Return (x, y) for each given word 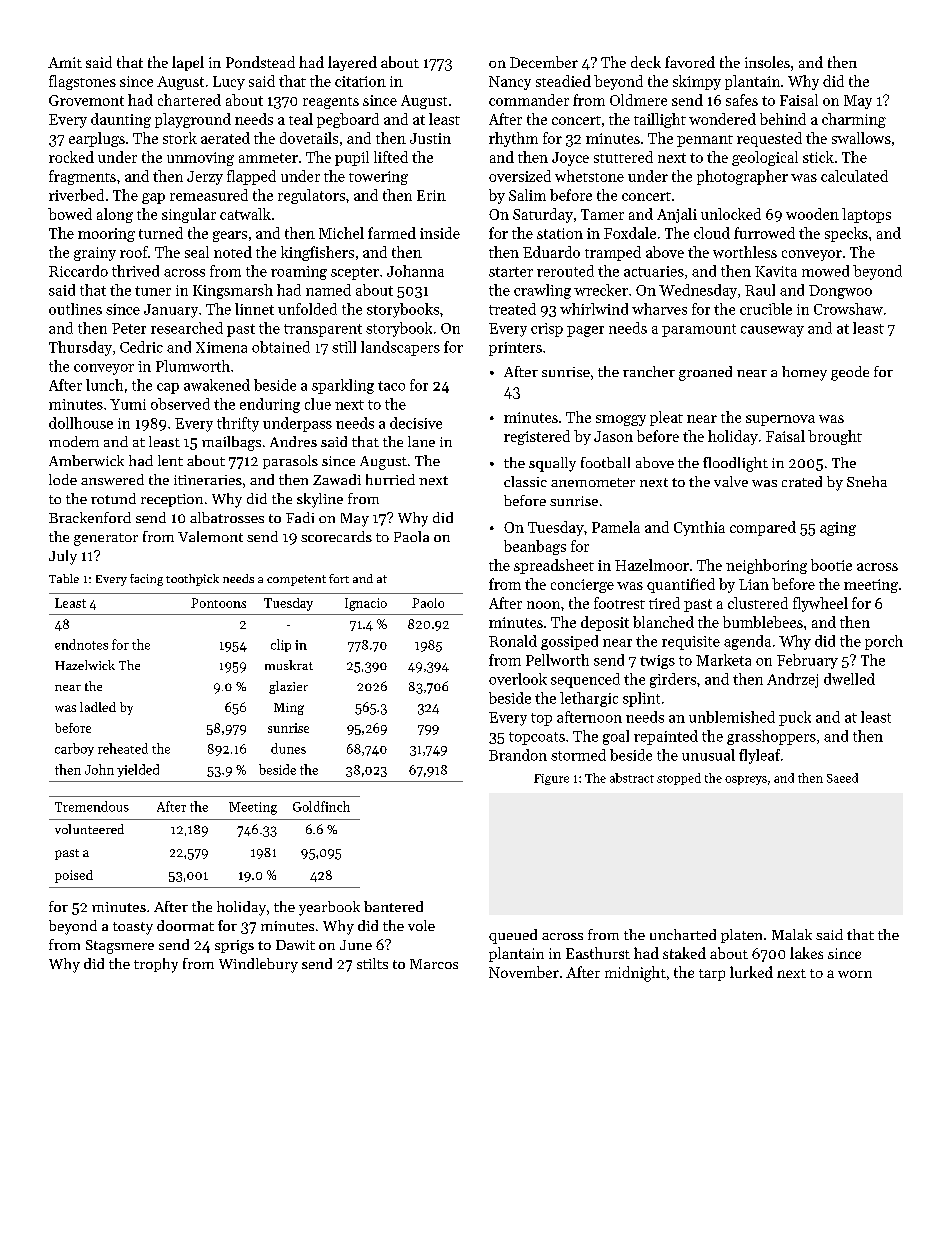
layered (352, 63)
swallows (861, 138)
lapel (188, 63)
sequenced (585, 680)
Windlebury (258, 965)
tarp (712, 975)
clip (281, 645)
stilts (372, 963)
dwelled (849, 679)
